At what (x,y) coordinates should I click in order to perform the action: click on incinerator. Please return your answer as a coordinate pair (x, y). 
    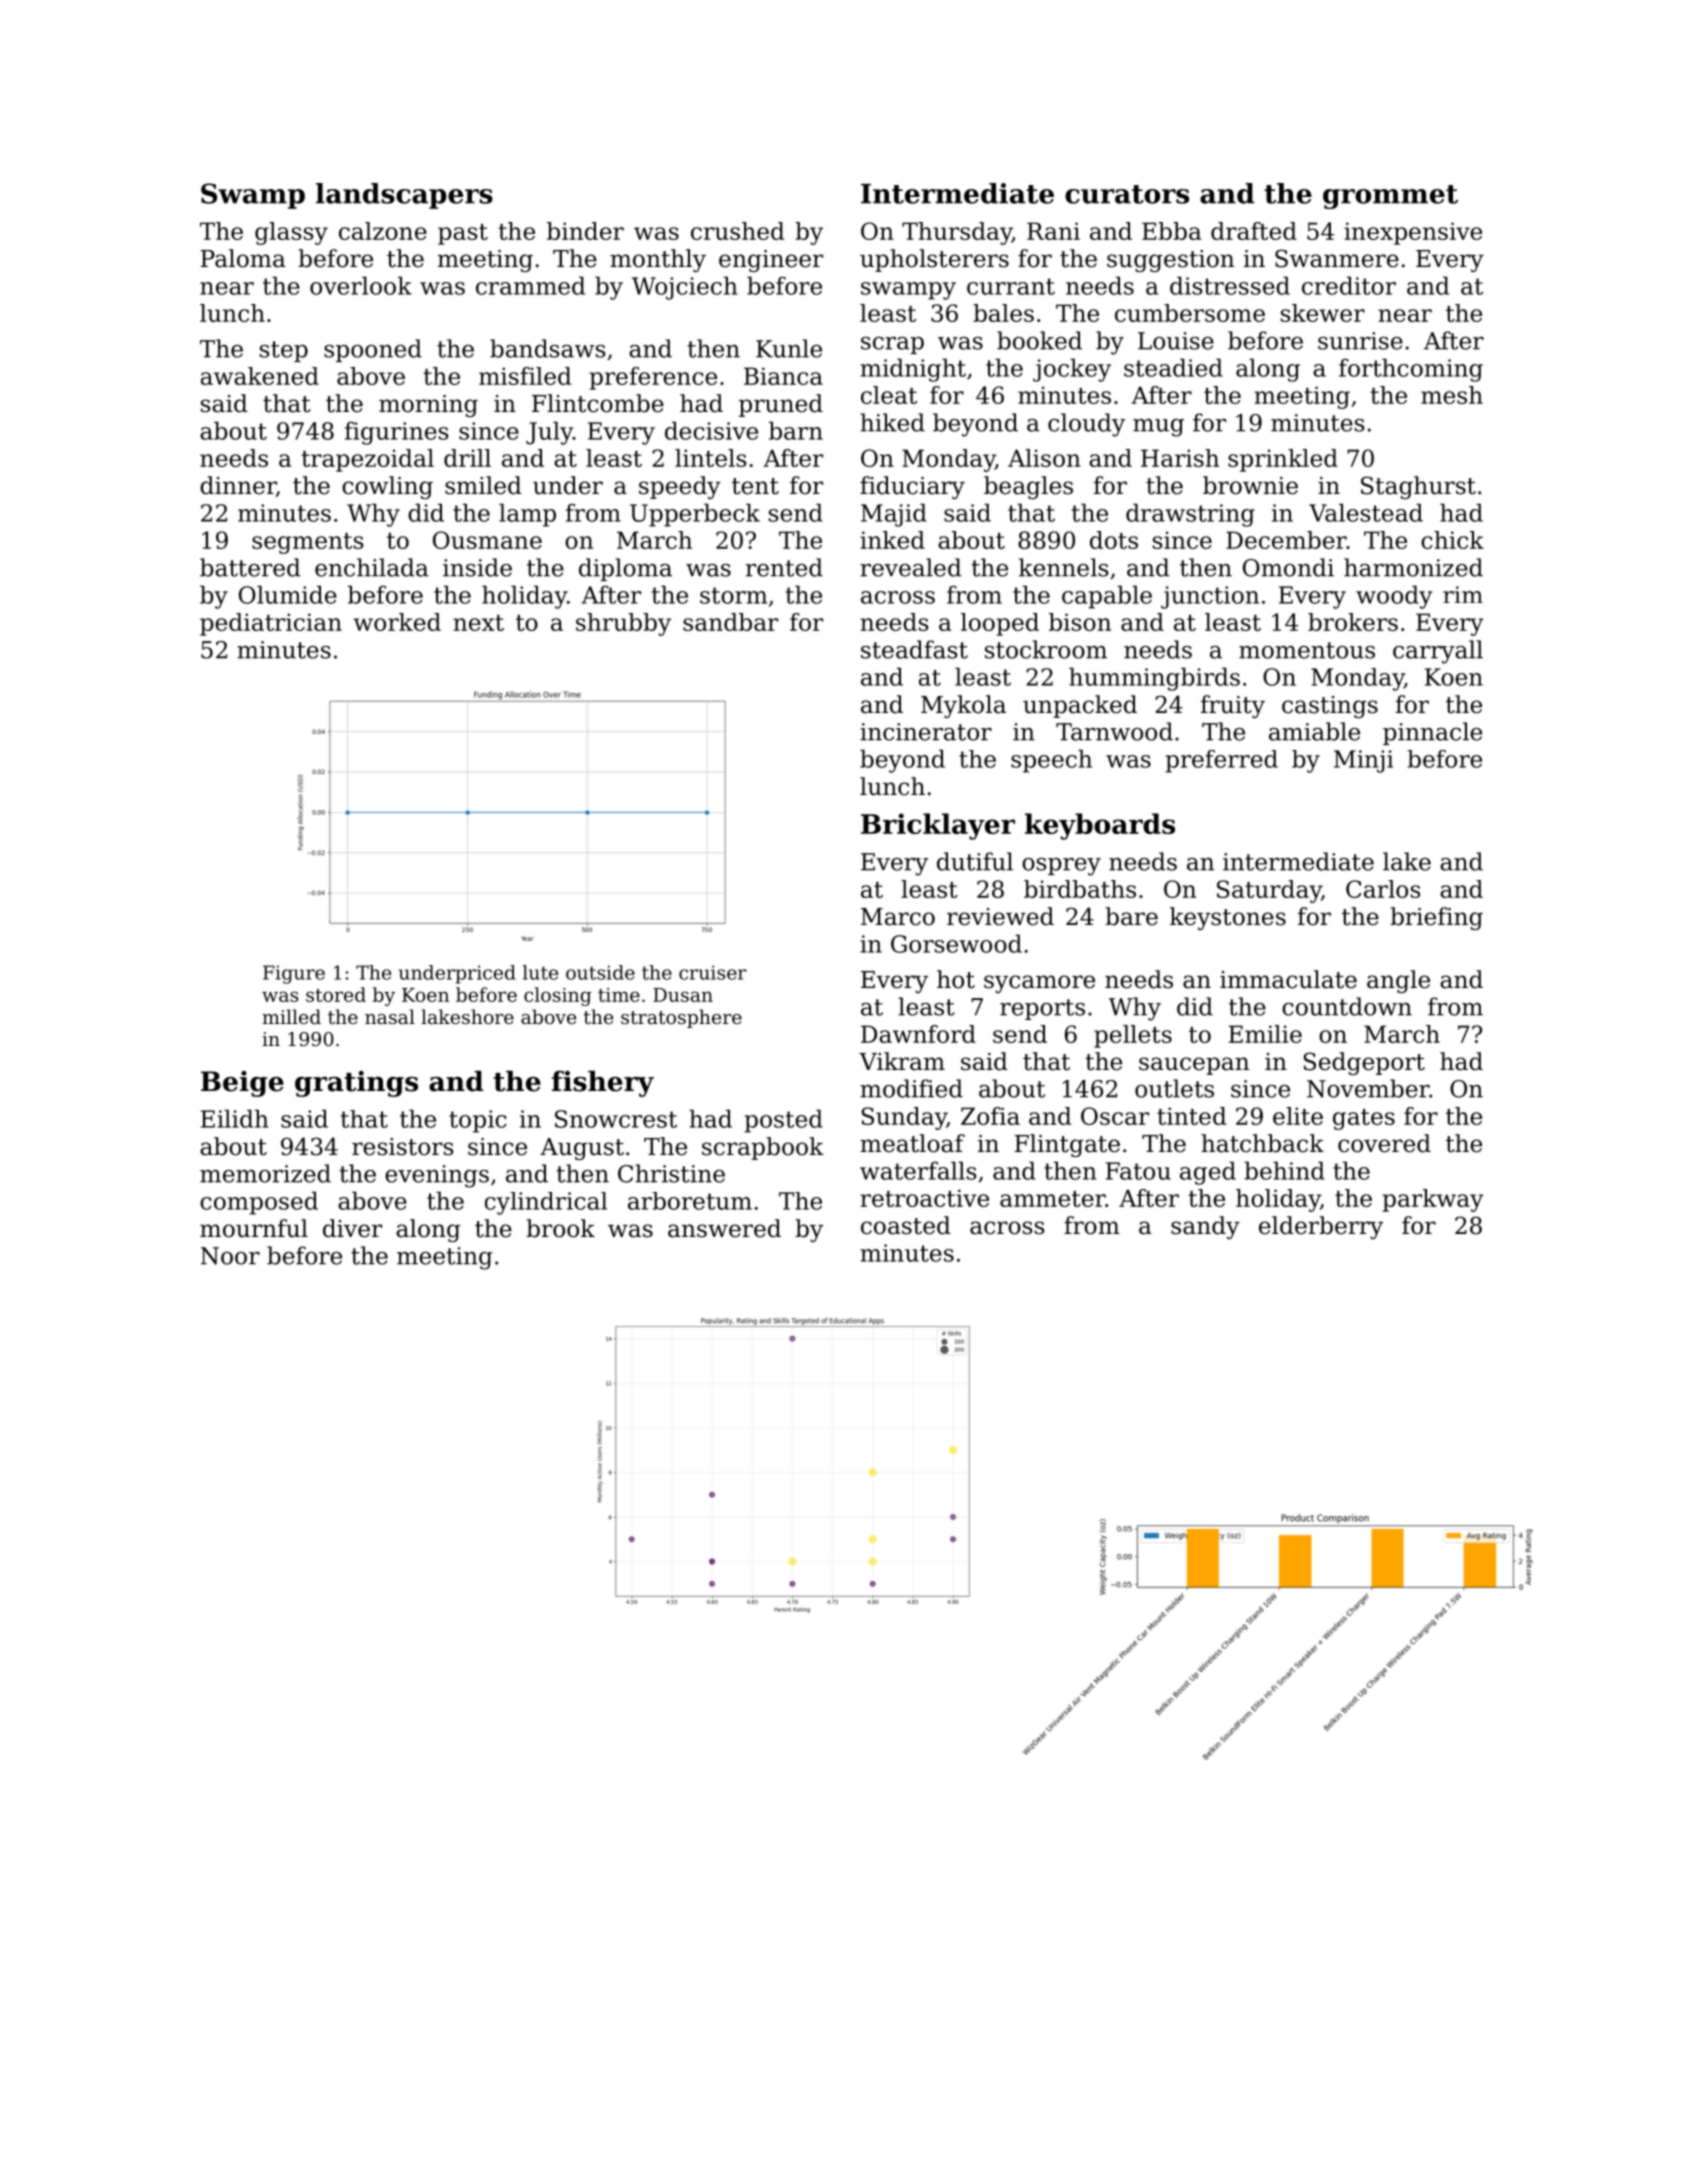
    Looking at the image, I should click on (926, 732).
